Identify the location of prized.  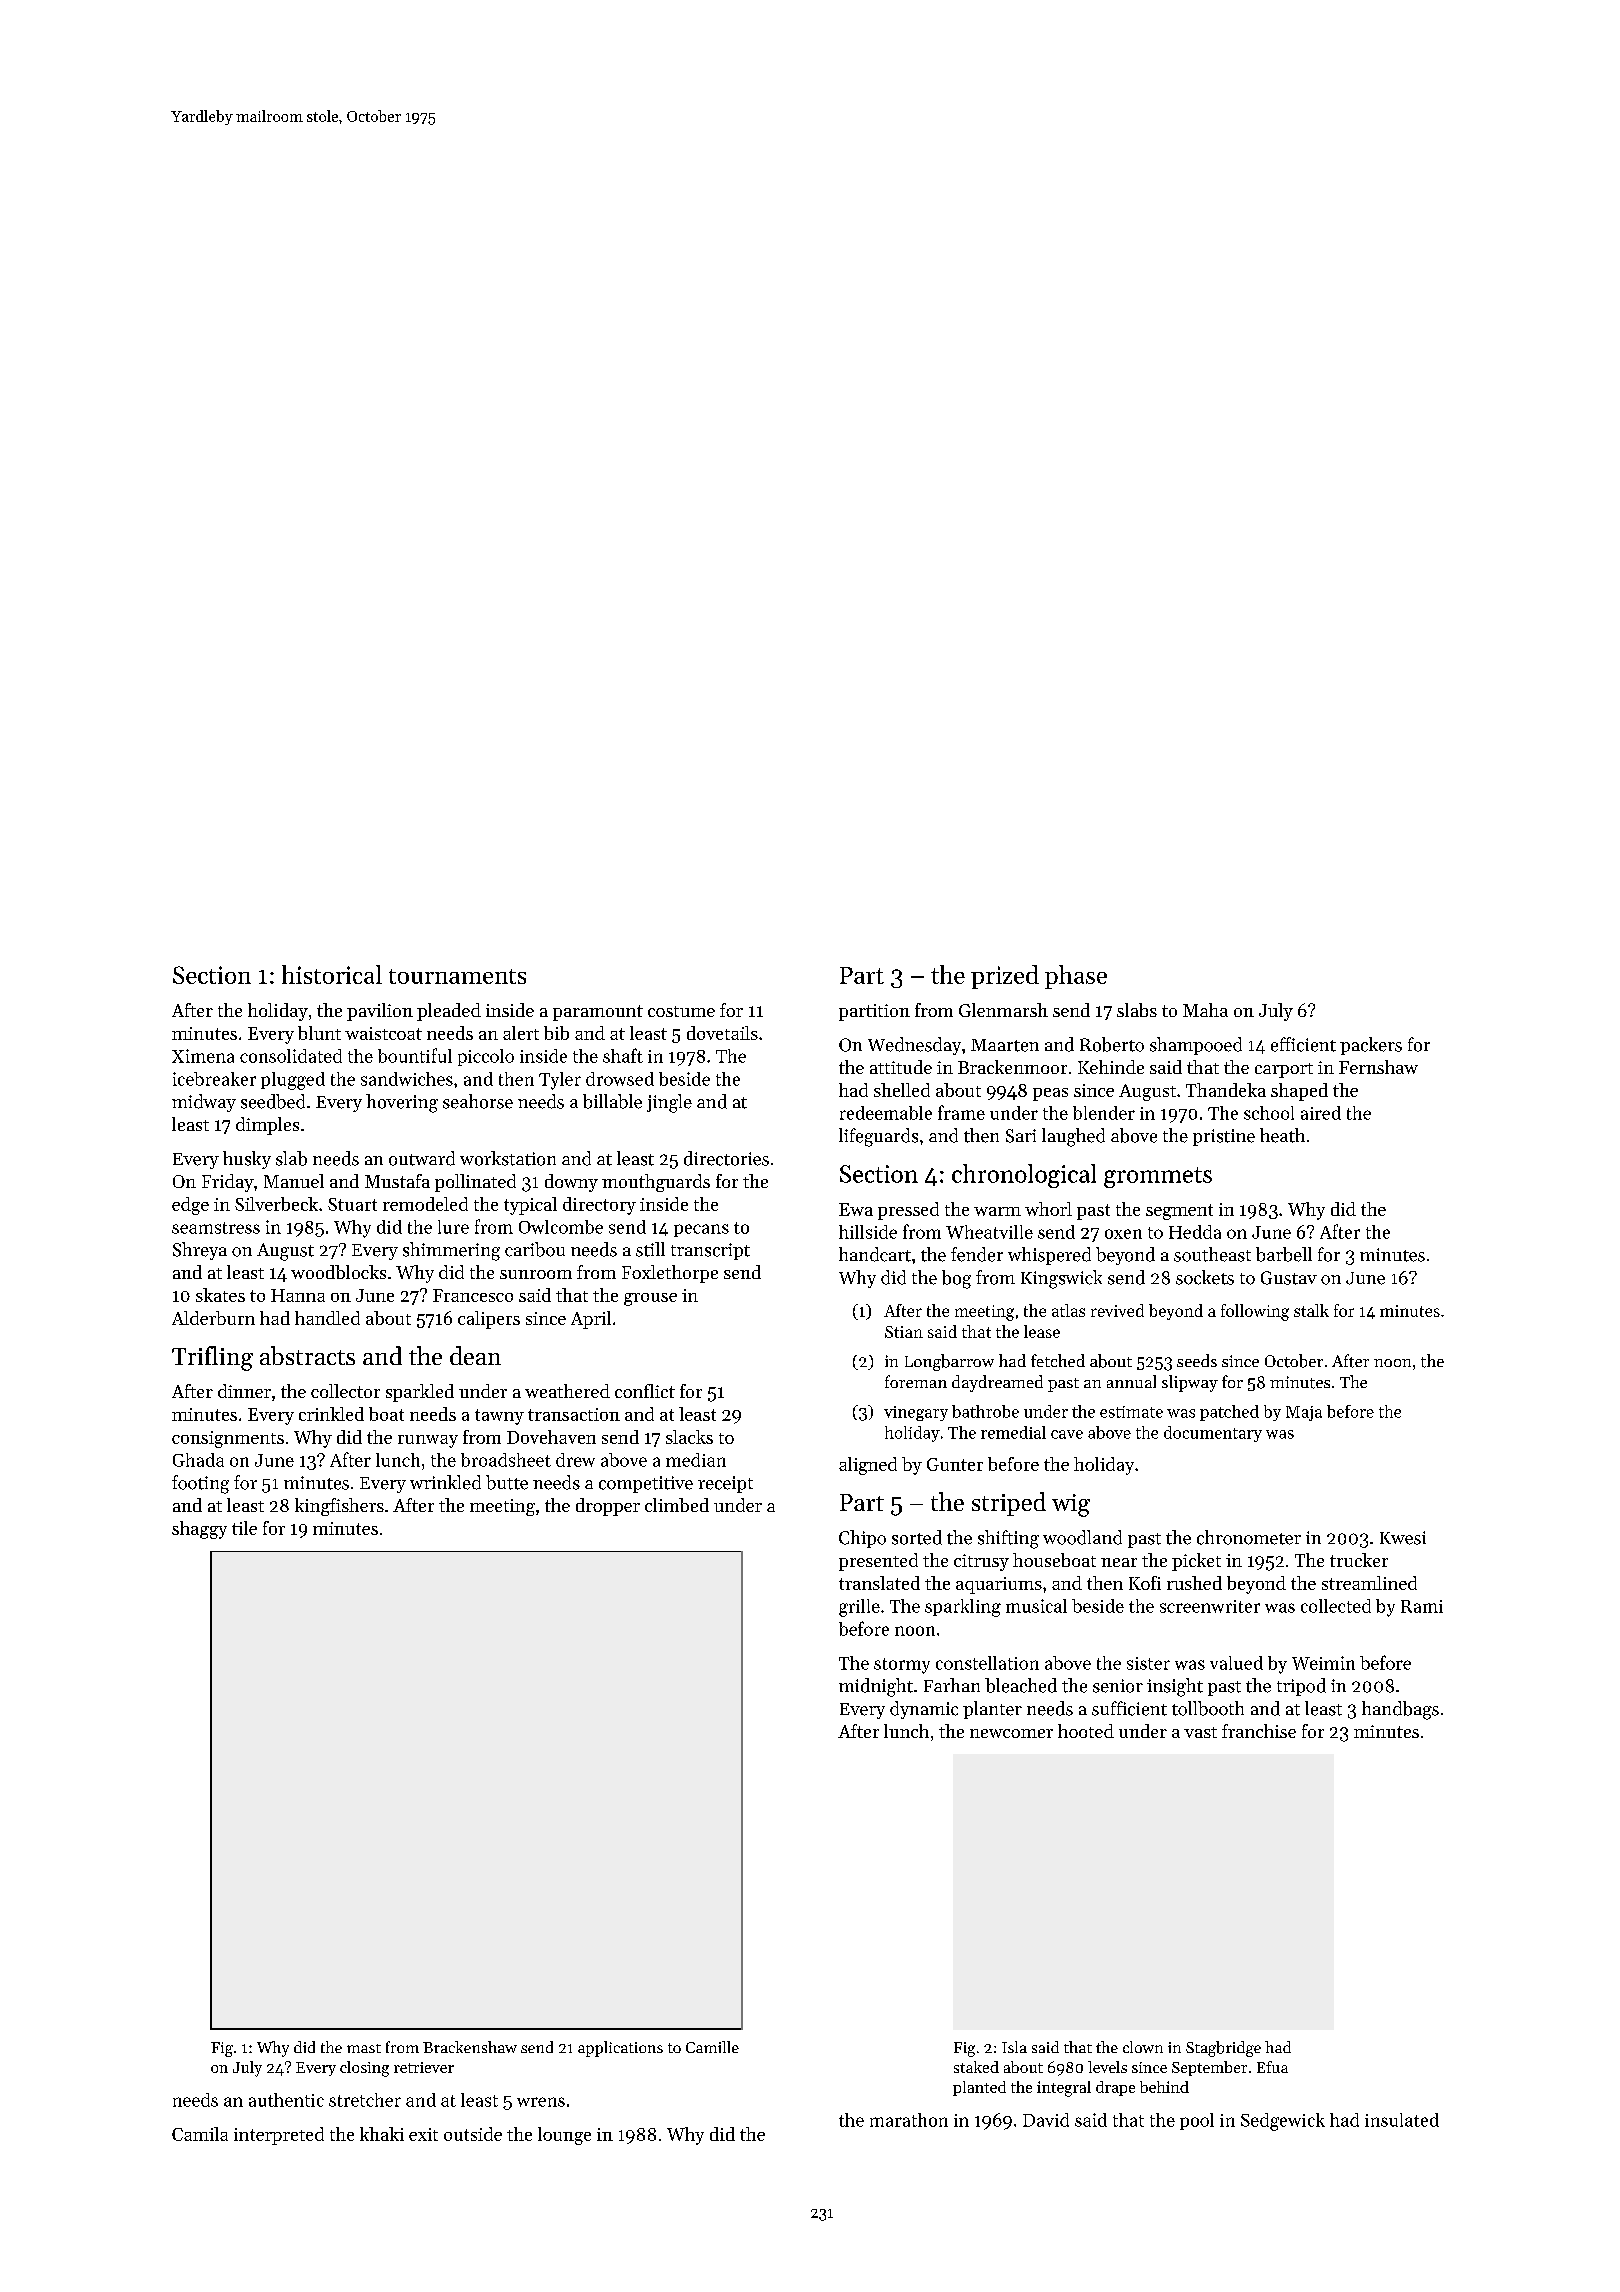
(1005, 977).
